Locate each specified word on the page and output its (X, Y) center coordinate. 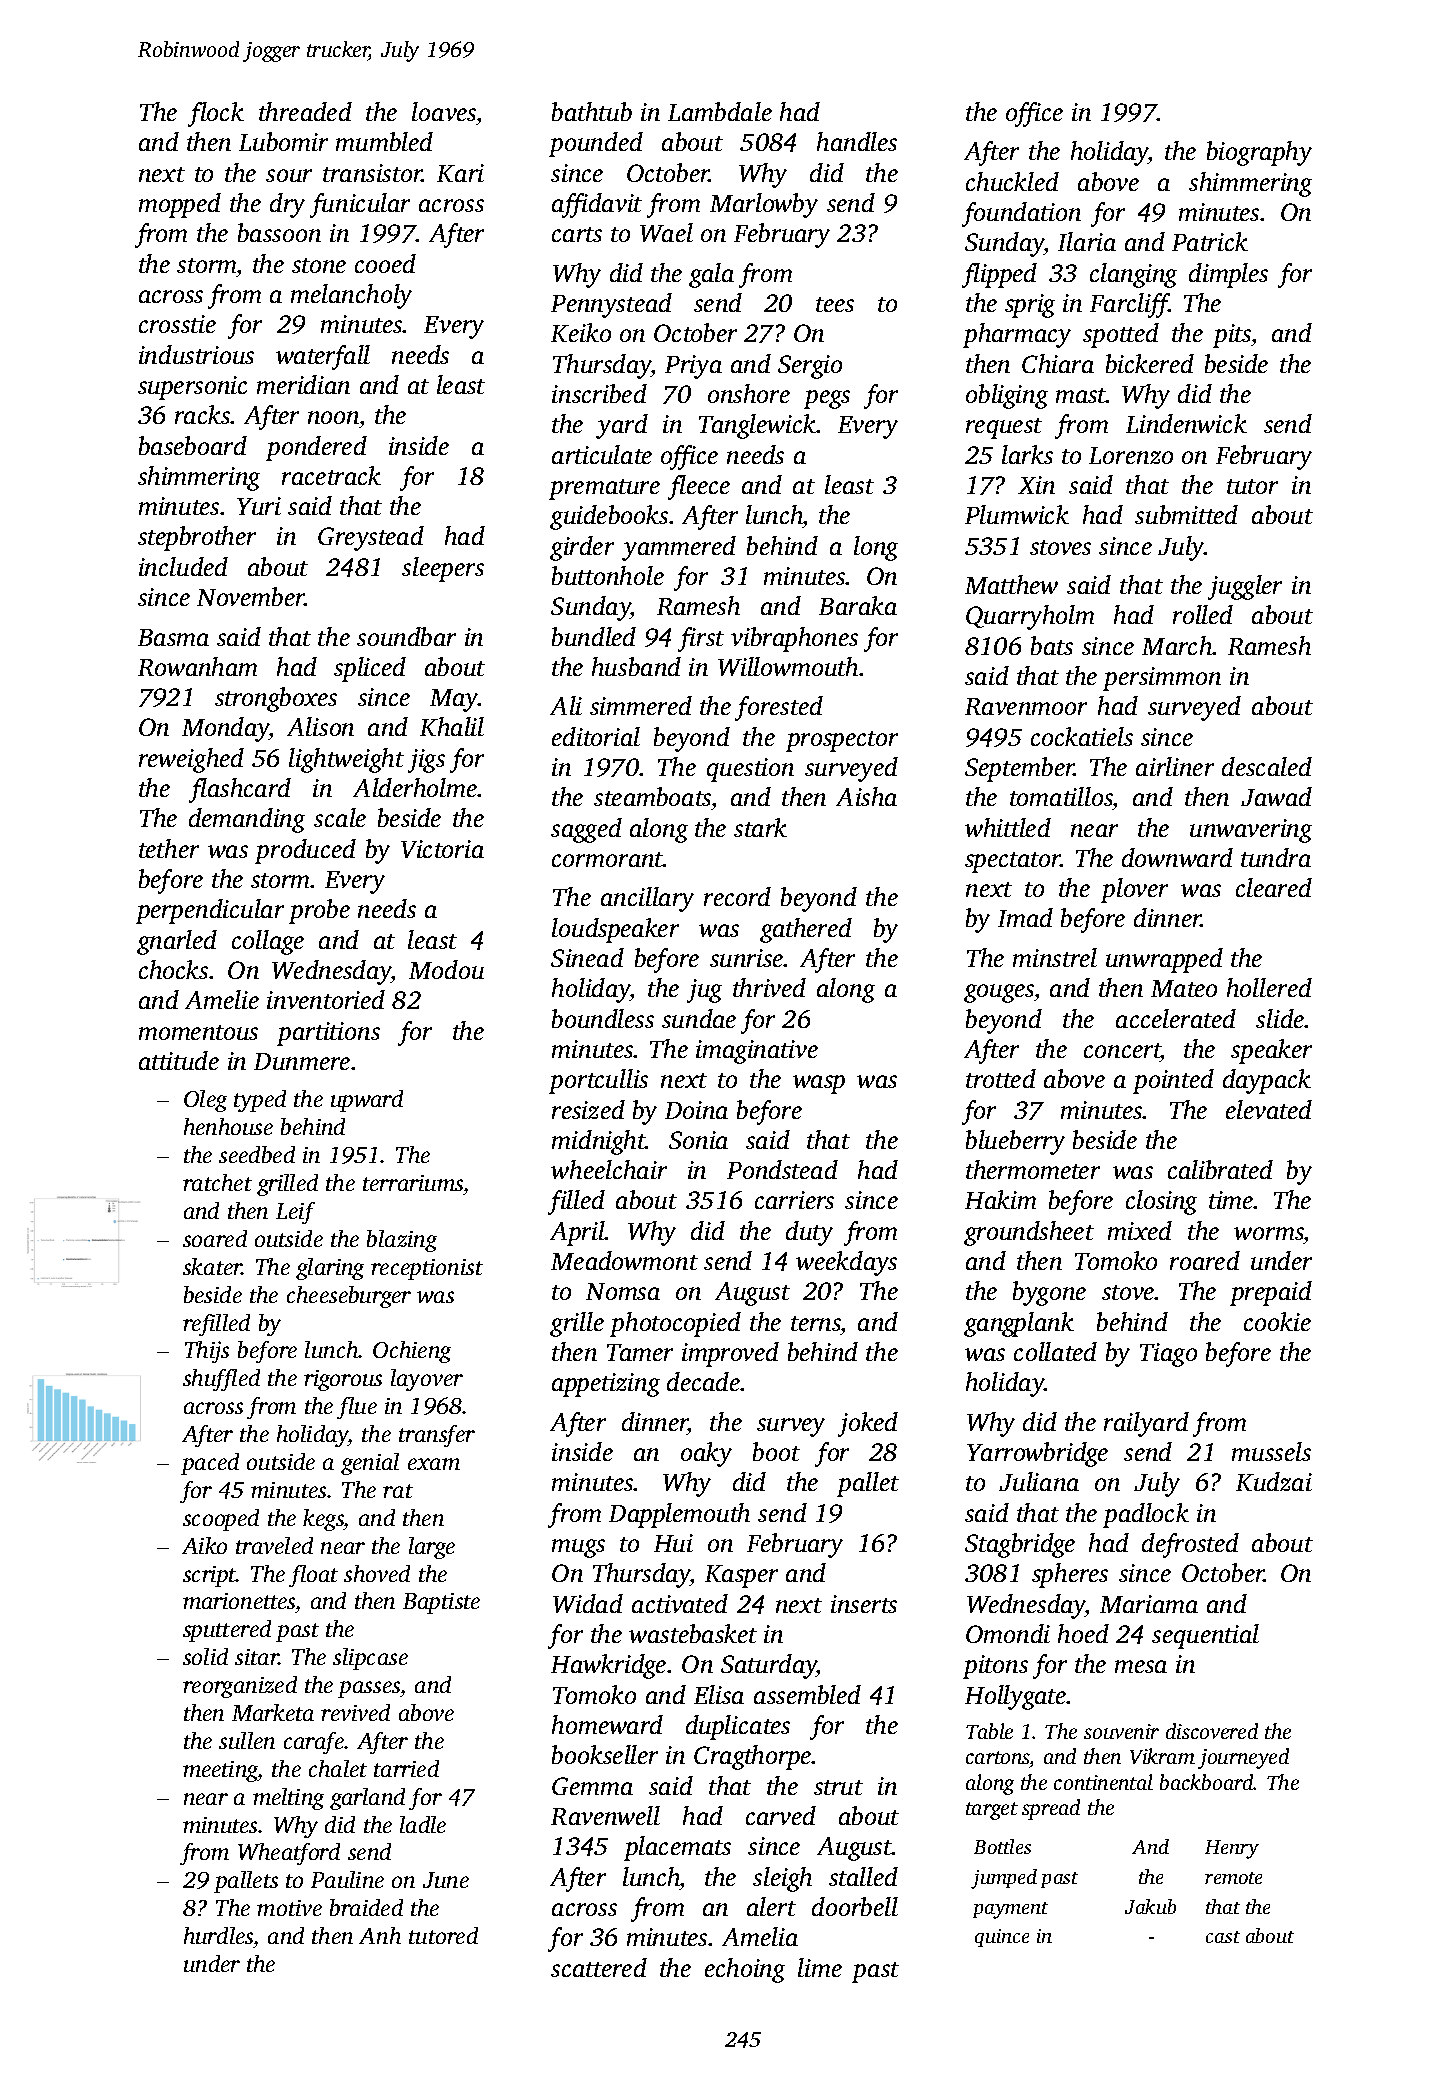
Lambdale (720, 111)
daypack (1267, 1081)
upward (367, 1101)
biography (1259, 153)
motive (289, 1908)
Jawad (1276, 796)
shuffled (221, 1380)
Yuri (259, 506)
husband (636, 666)
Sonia (698, 1140)
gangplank (1019, 1324)
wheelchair (609, 1169)
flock (216, 114)
